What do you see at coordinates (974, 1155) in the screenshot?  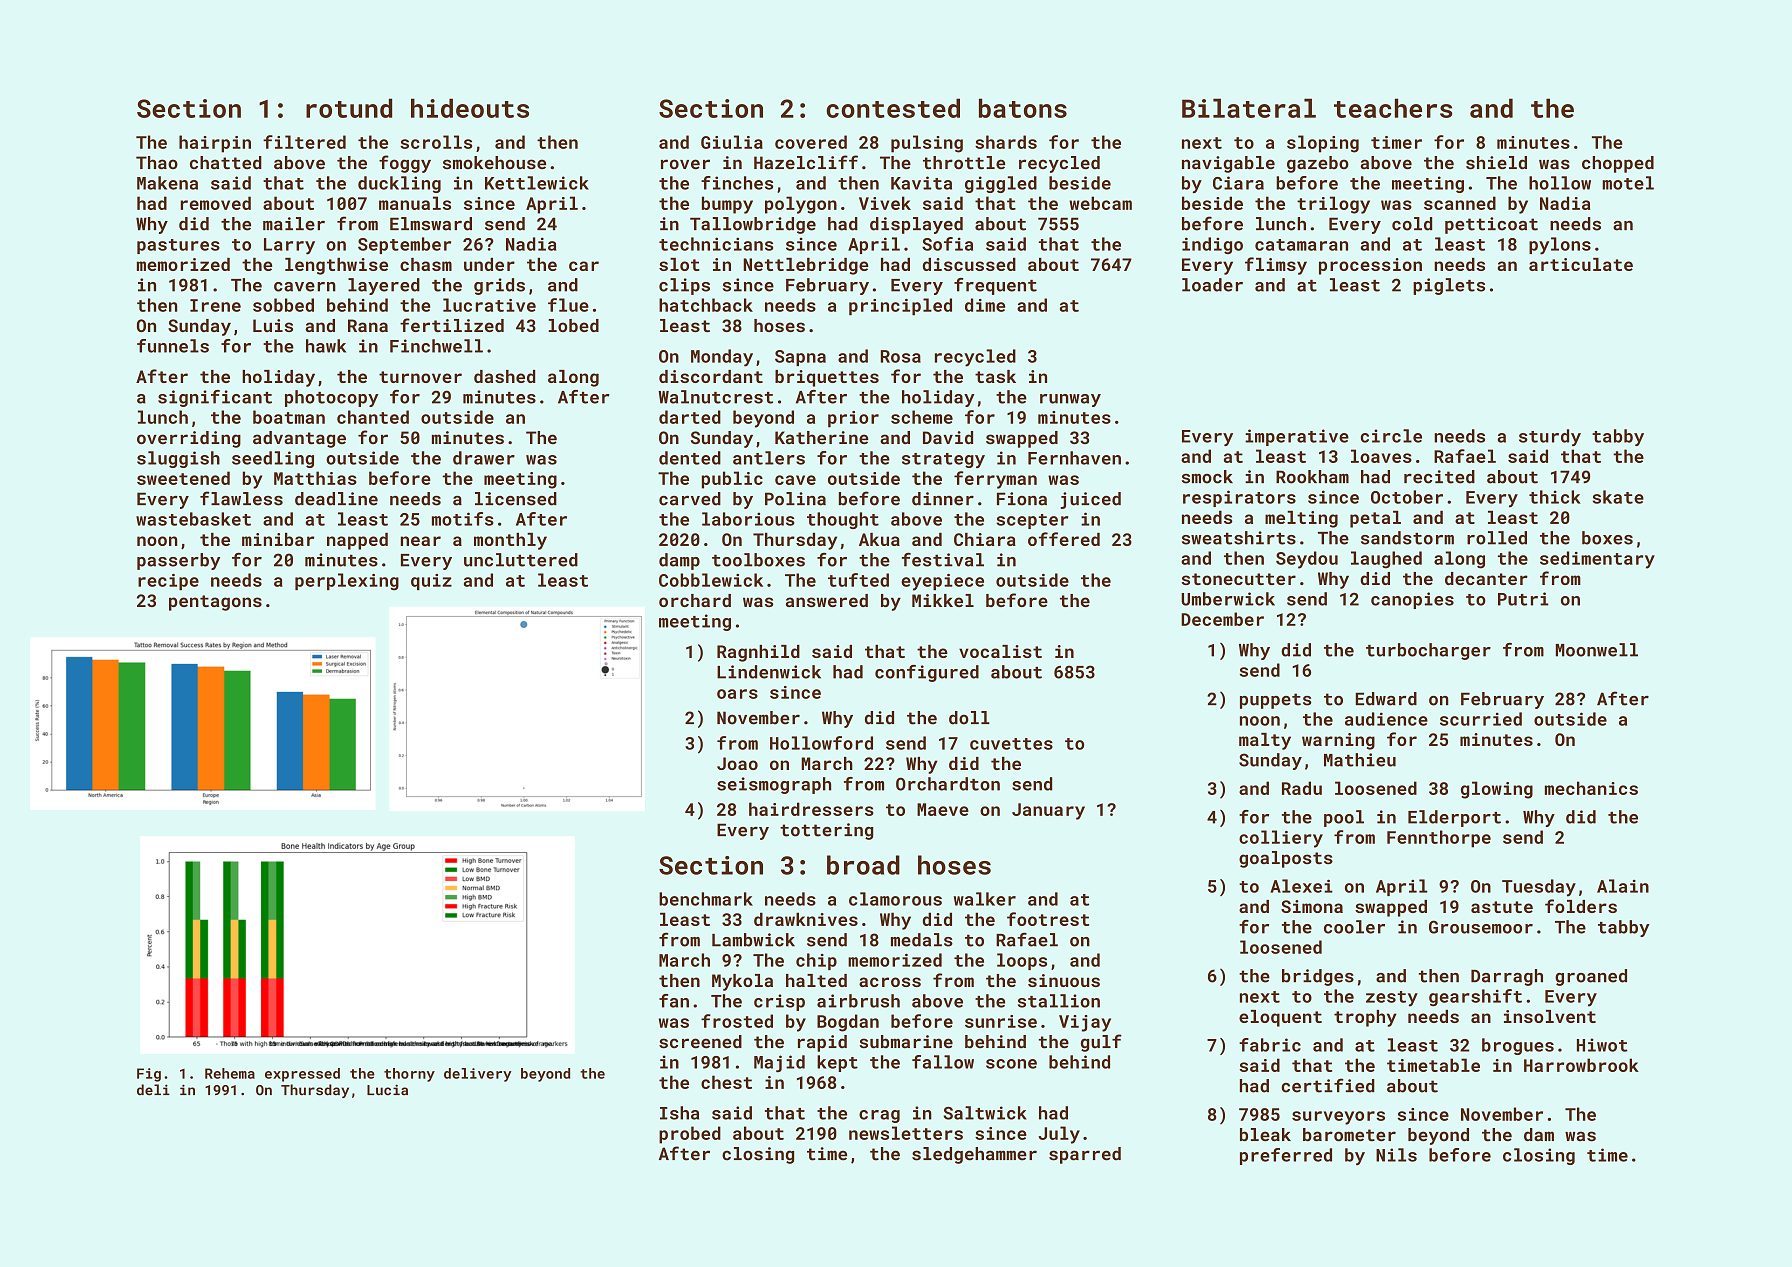 I see `sledgehammer` at bounding box center [974, 1155].
